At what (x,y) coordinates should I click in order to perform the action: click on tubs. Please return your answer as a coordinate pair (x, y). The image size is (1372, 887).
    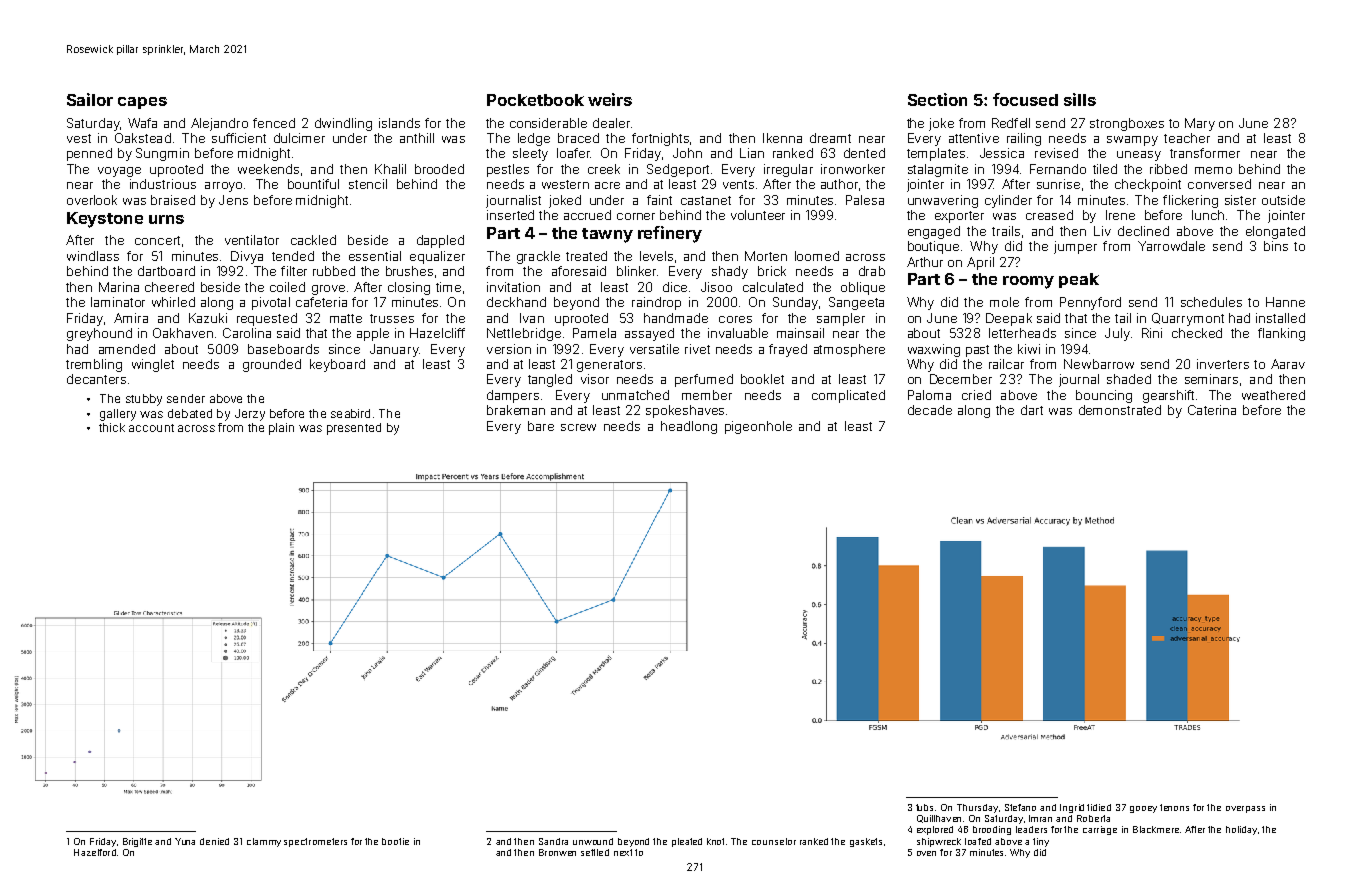
    Looking at the image, I should click on (924, 807).
